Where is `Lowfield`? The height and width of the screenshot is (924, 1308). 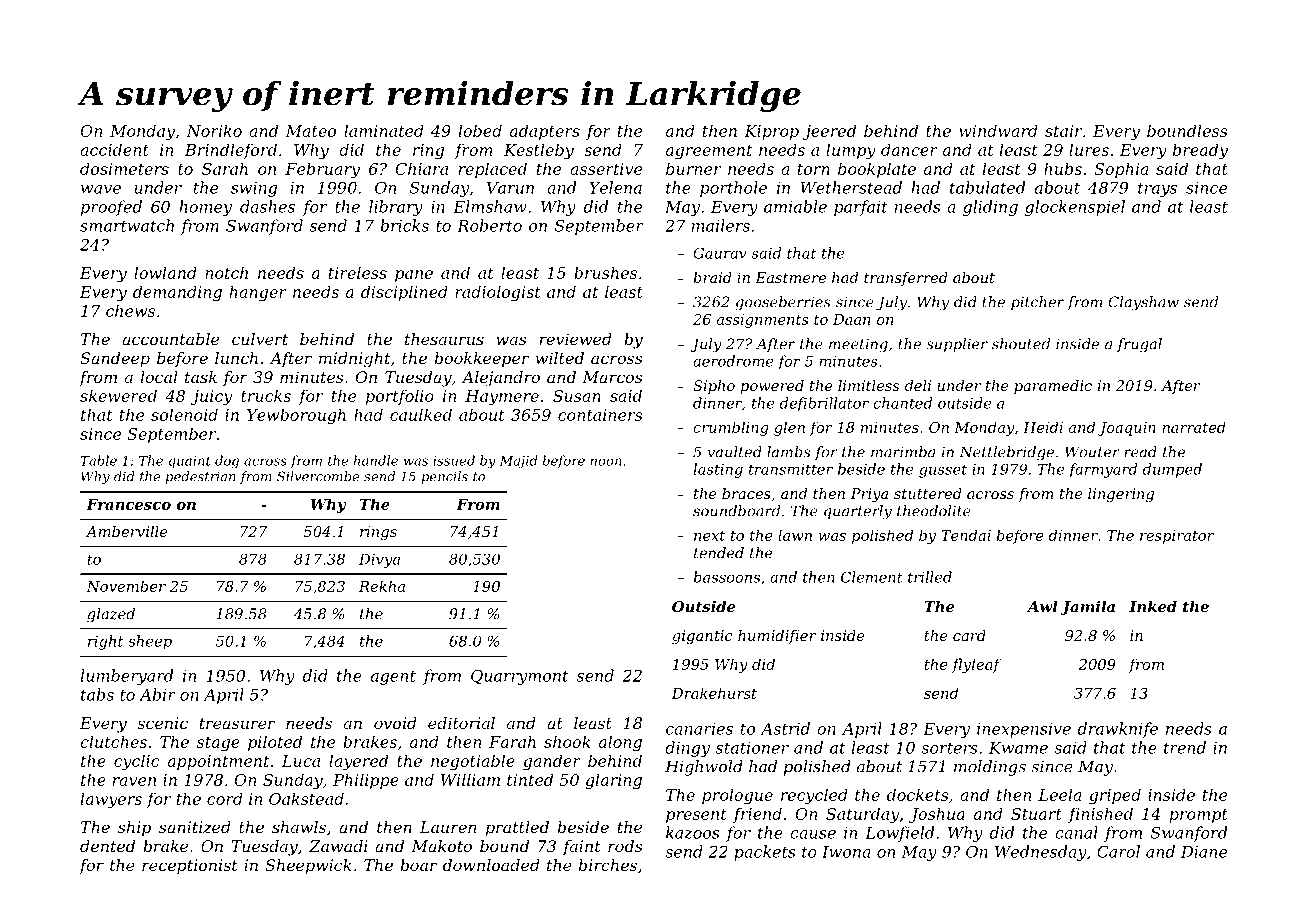 Lowfield is located at coordinates (899, 834).
